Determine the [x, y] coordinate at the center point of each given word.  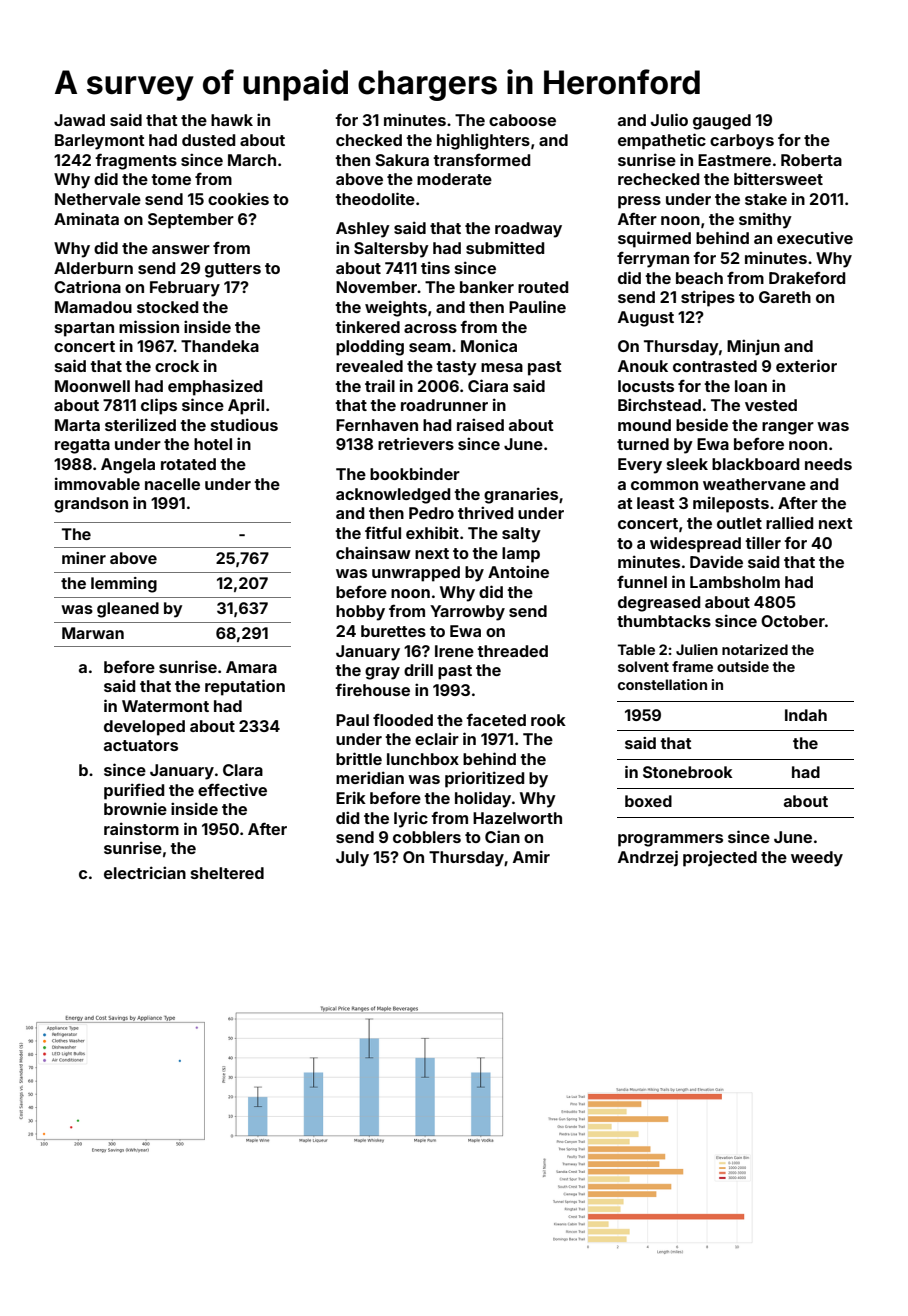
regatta [82, 446]
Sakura [402, 160]
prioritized [484, 779]
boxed [648, 801]
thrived [485, 512]
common [664, 485]
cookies [238, 198]
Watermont [165, 706]
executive [815, 237]
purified [134, 791]
